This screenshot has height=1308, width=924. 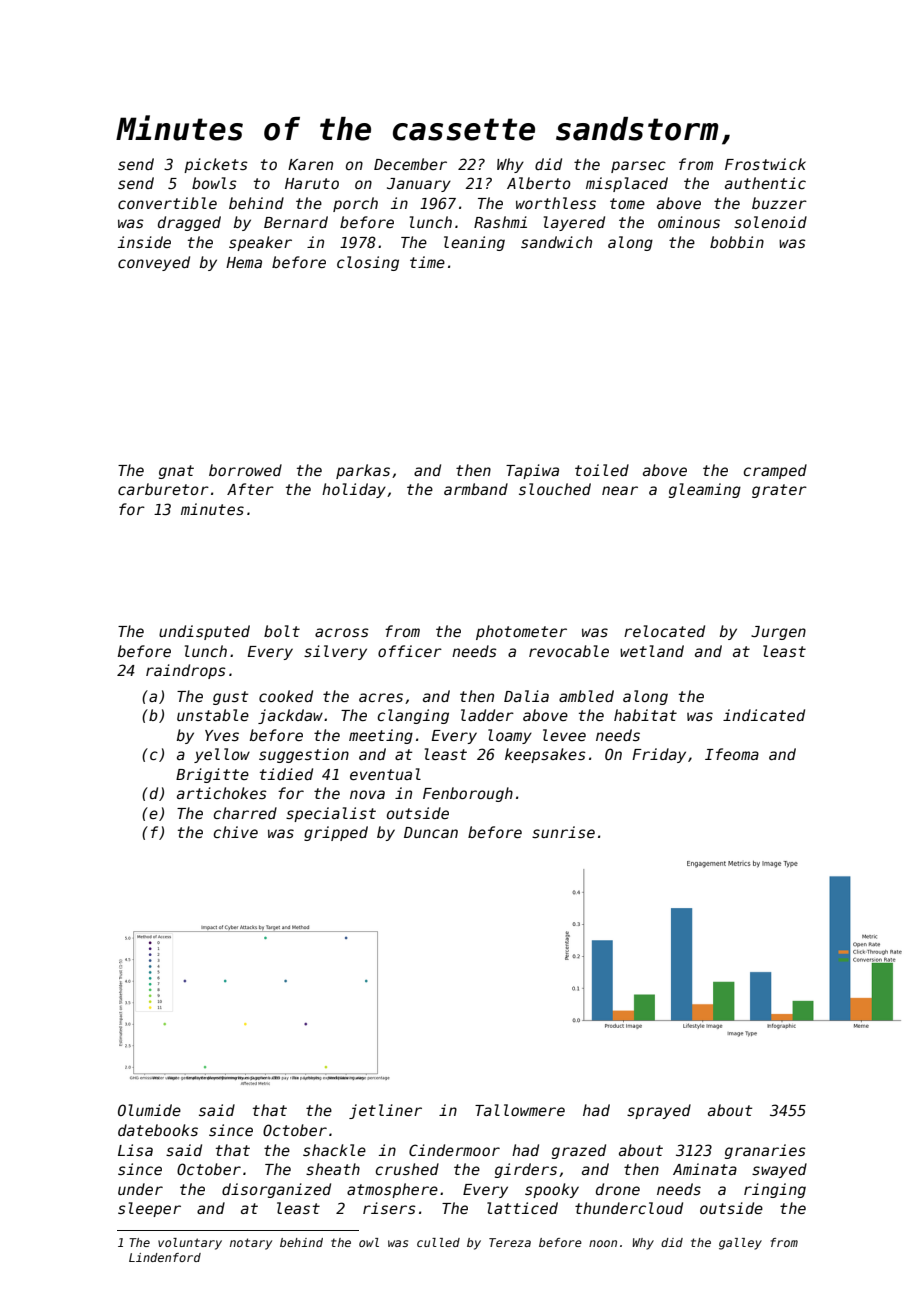 What do you see at coordinates (214, 183) in the screenshot?
I see `bowls` at bounding box center [214, 183].
